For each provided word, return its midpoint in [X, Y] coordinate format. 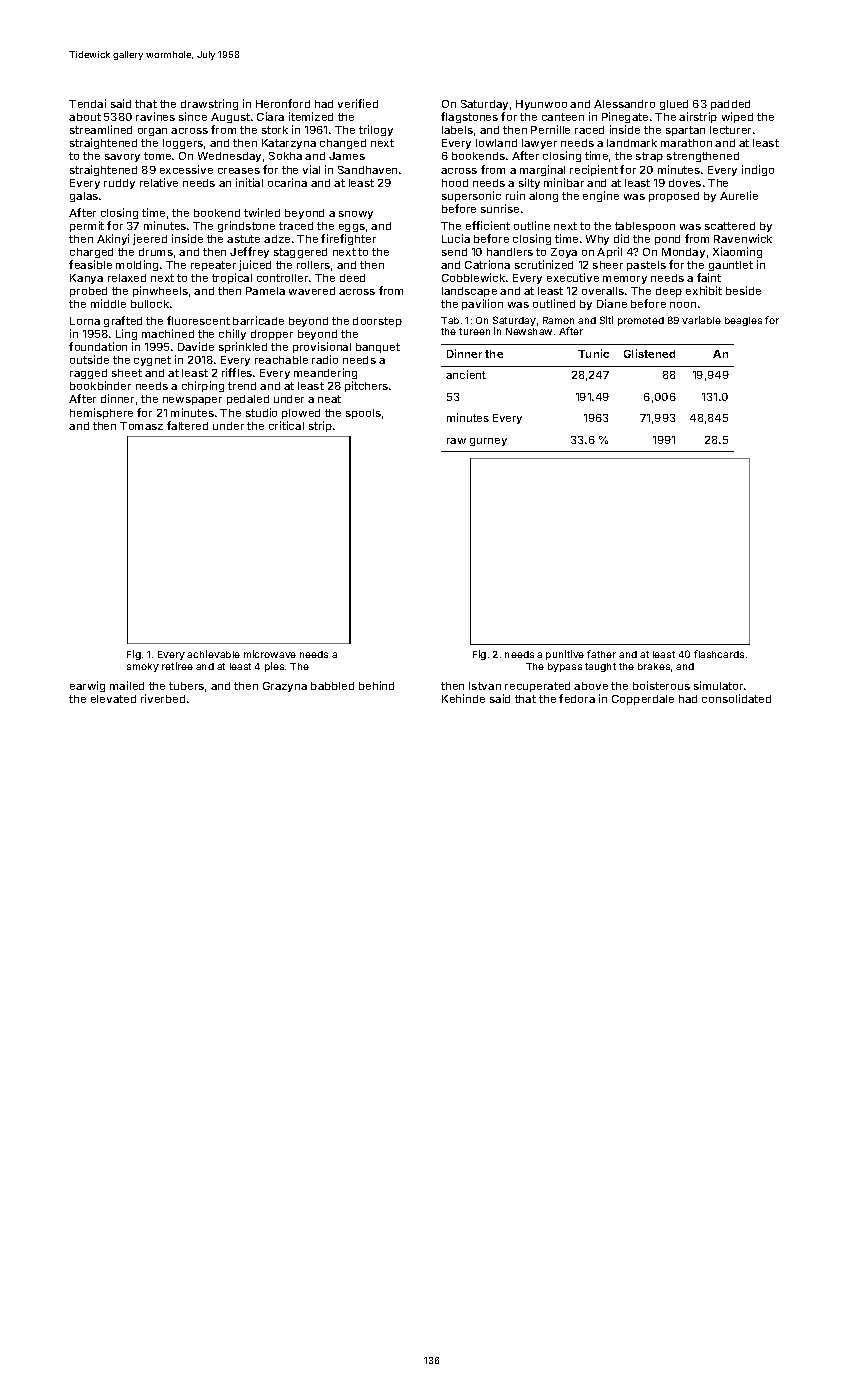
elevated [113, 699]
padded [730, 105]
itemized [311, 116]
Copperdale [643, 700]
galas [84, 197]
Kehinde [463, 698]
